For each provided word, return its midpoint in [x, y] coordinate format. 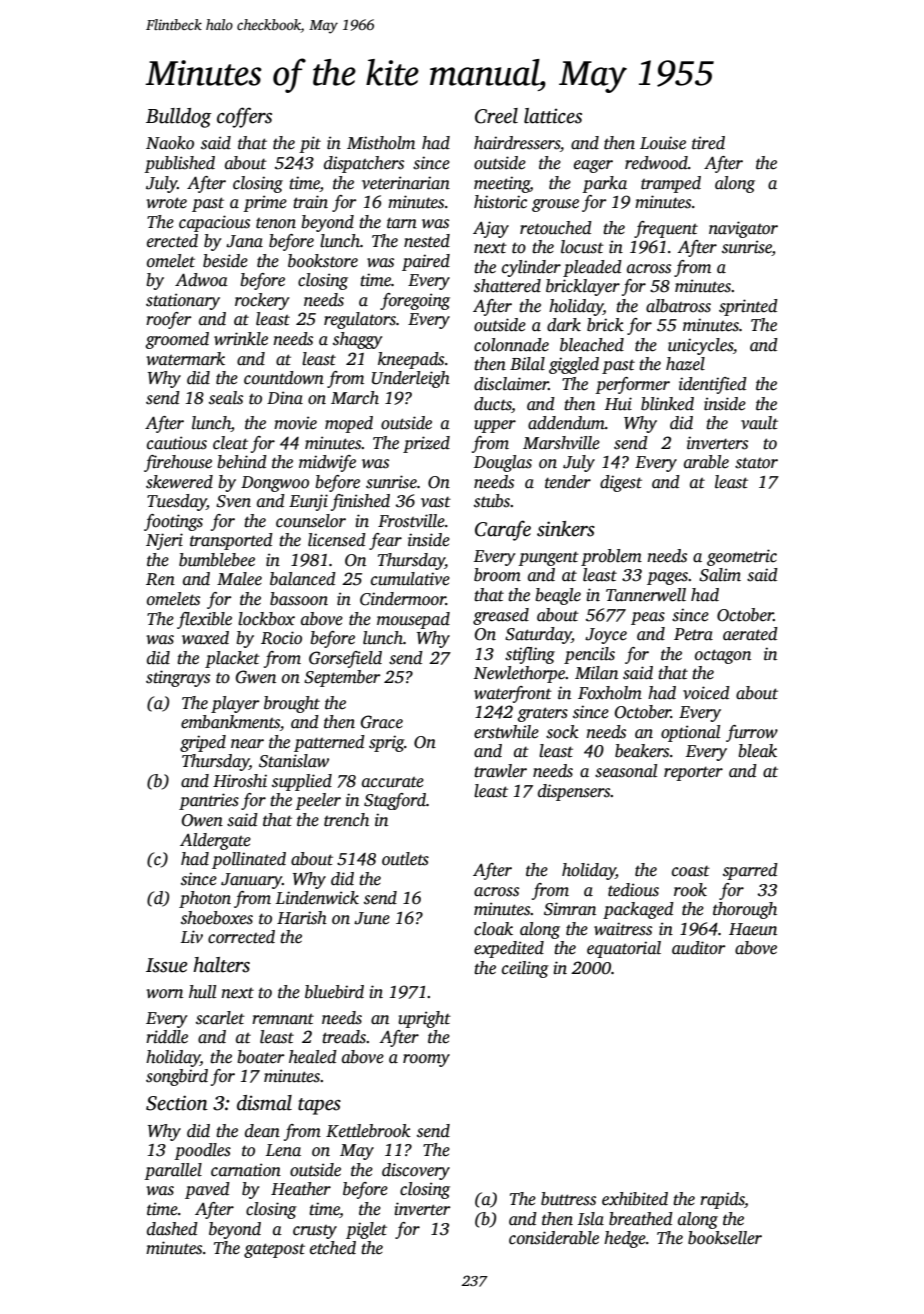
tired [708, 143]
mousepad [413, 620]
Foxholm [610, 693]
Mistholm [381, 143]
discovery [416, 1171]
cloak [493, 929]
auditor [698, 948]
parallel [173, 1171]
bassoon [299, 599]
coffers [244, 117]
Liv [192, 936]
